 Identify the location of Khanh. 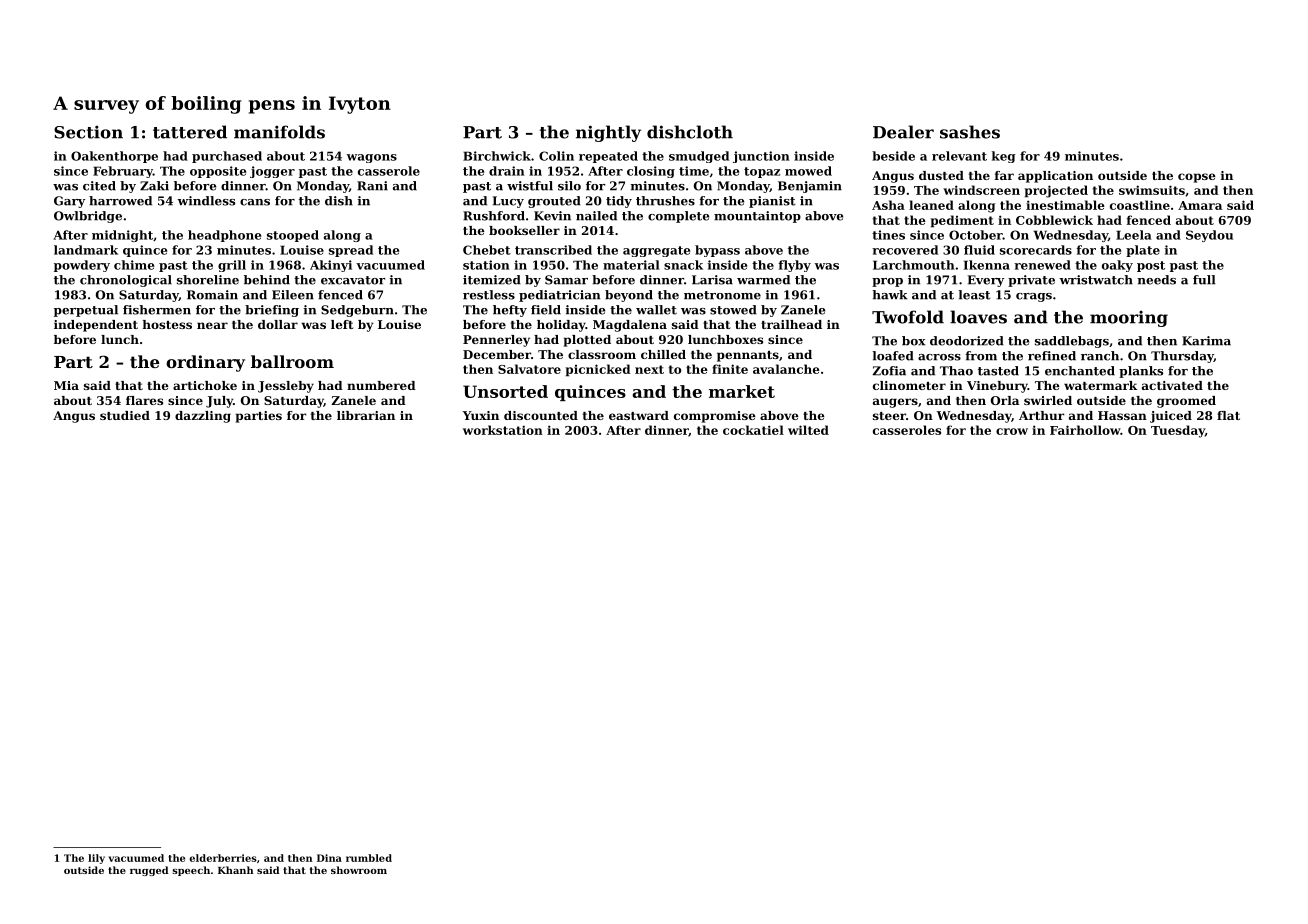
(236, 870).
